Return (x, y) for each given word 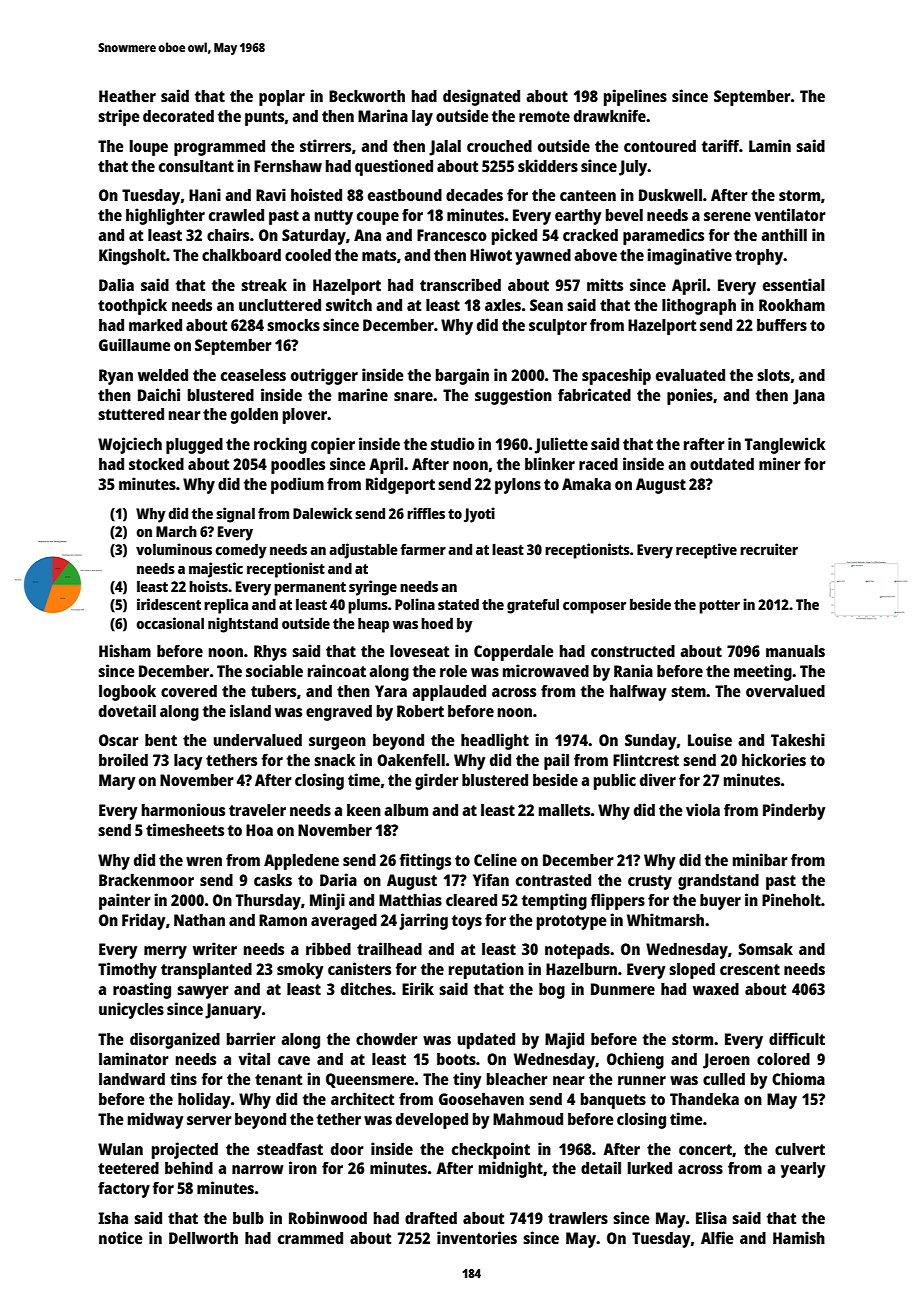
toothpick (132, 306)
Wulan (120, 1149)
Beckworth (367, 96)
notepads (577, 951)
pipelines (635, 97)
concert (705, 1149)
